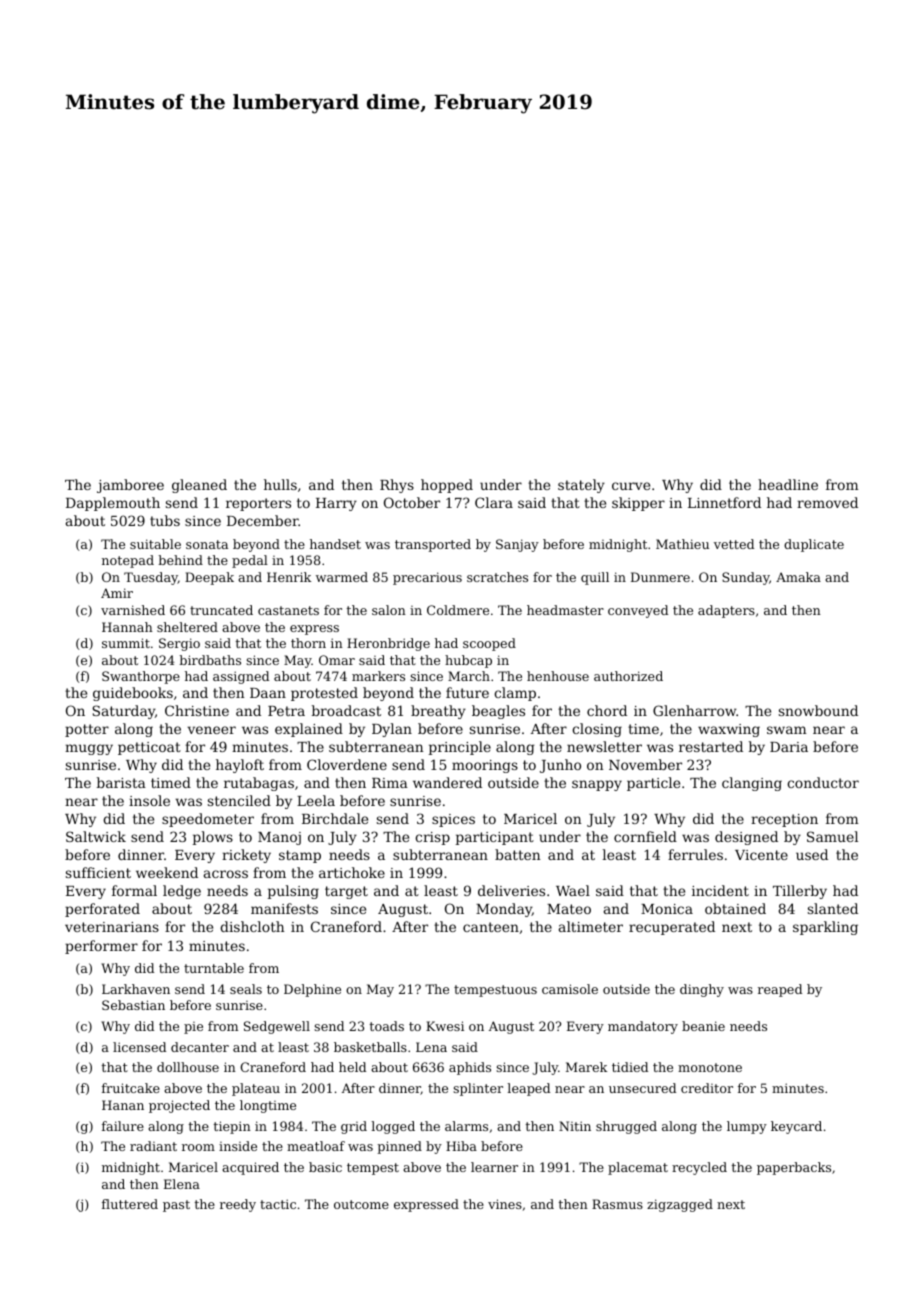 The image size is (924, 1308). What do you see at coordinates (139, 1047) in the screenshot?
I see `licensed` at bounding box center [139, 1047].
